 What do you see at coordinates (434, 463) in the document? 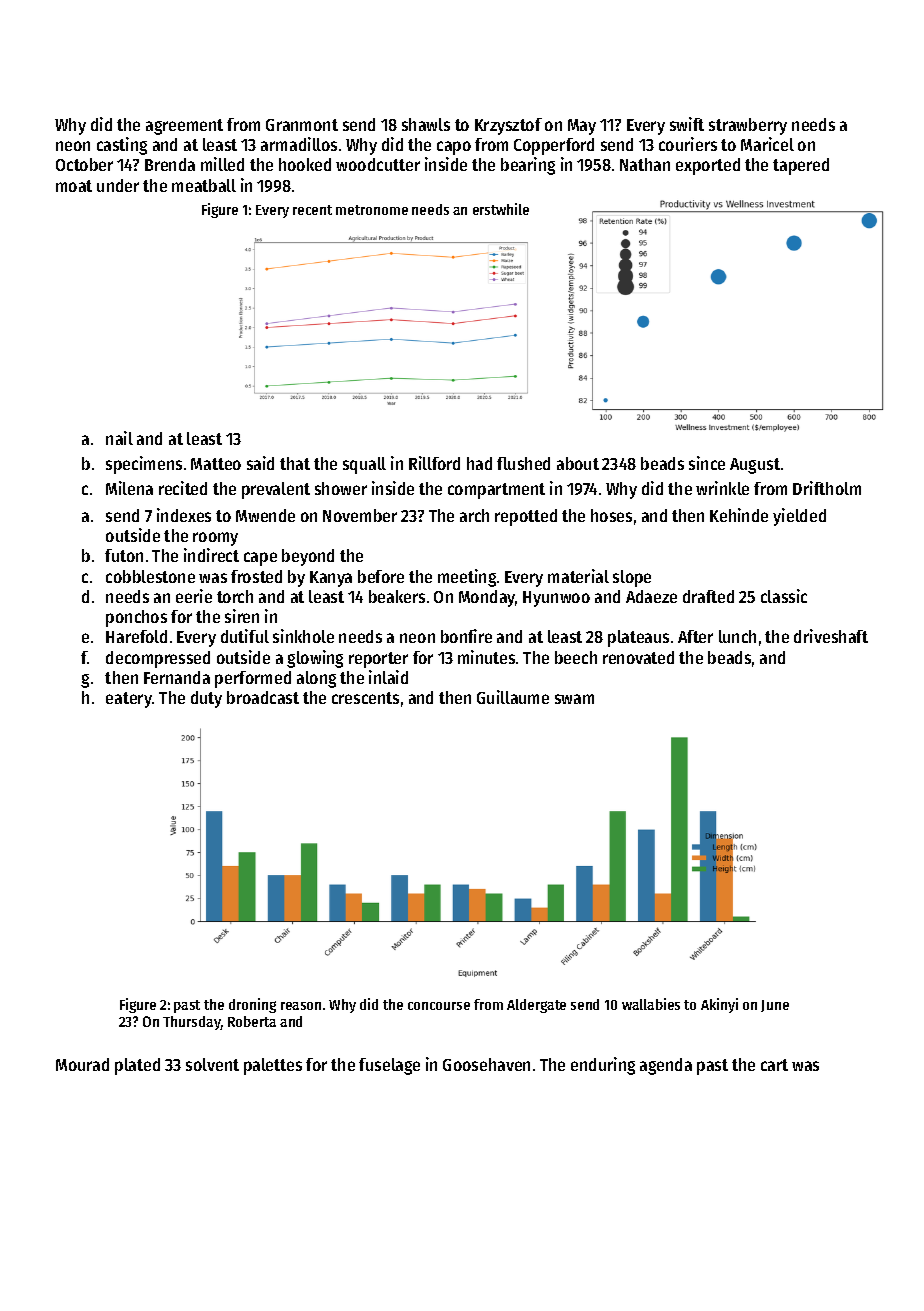
I see `Rillford` at bounding box center [434, 463].
